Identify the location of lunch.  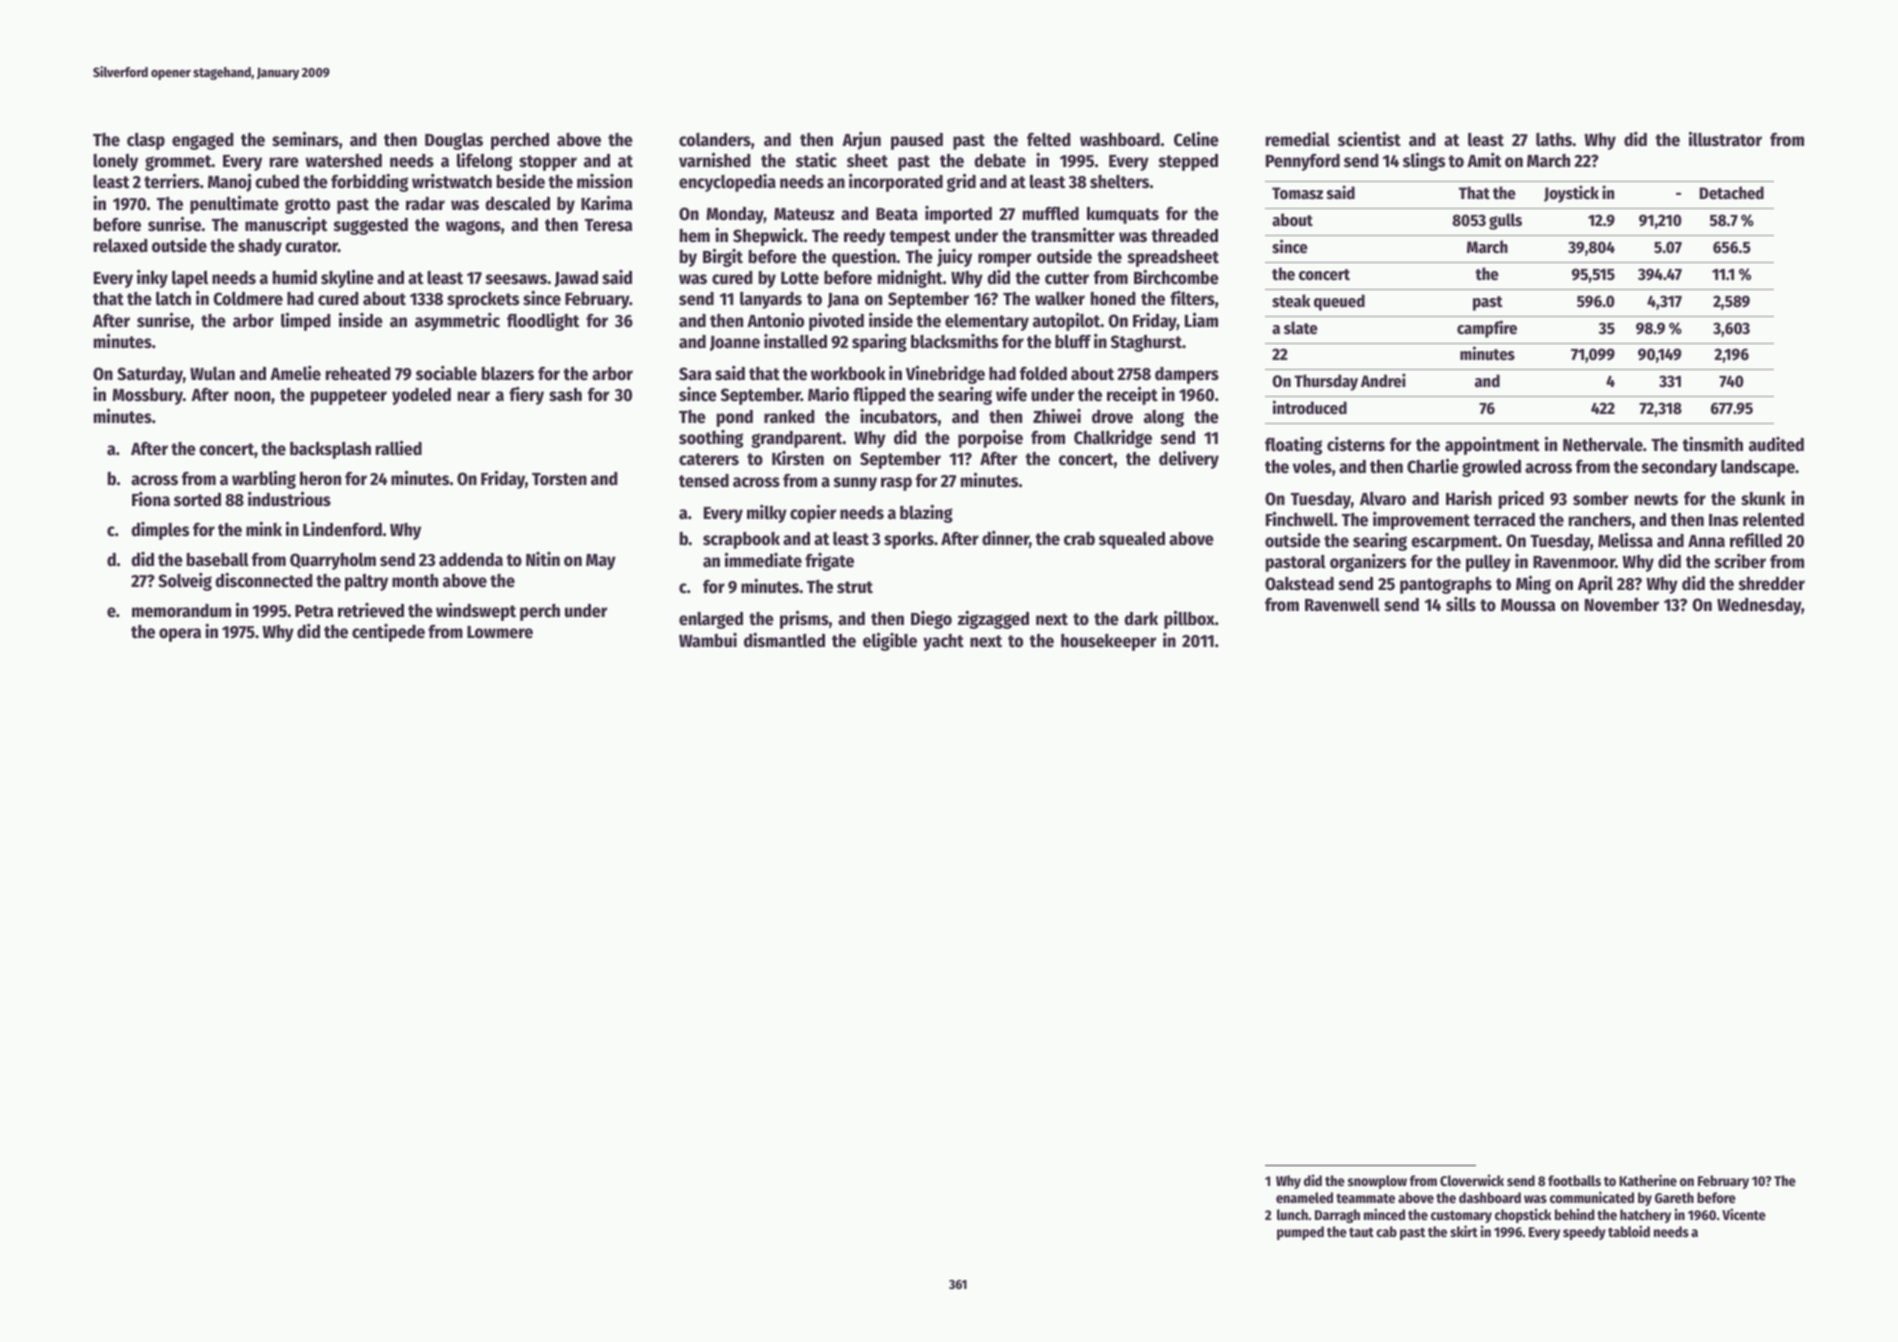
(1292, 1214).
